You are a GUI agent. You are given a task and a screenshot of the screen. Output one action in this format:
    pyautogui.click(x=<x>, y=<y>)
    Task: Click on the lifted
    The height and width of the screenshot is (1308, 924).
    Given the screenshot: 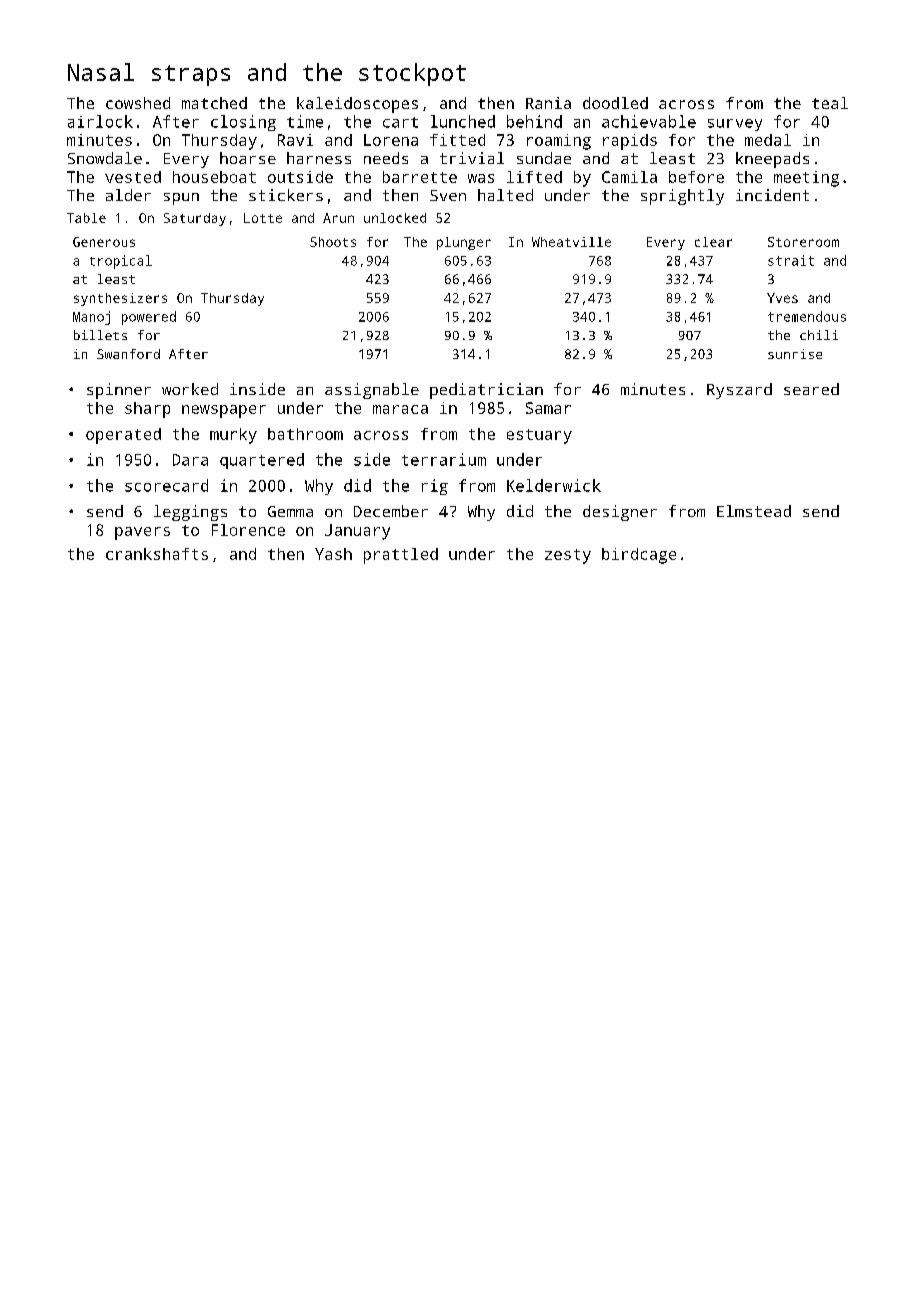 What is the action you would take?
    pyautogui.click(x=534, y=177)
